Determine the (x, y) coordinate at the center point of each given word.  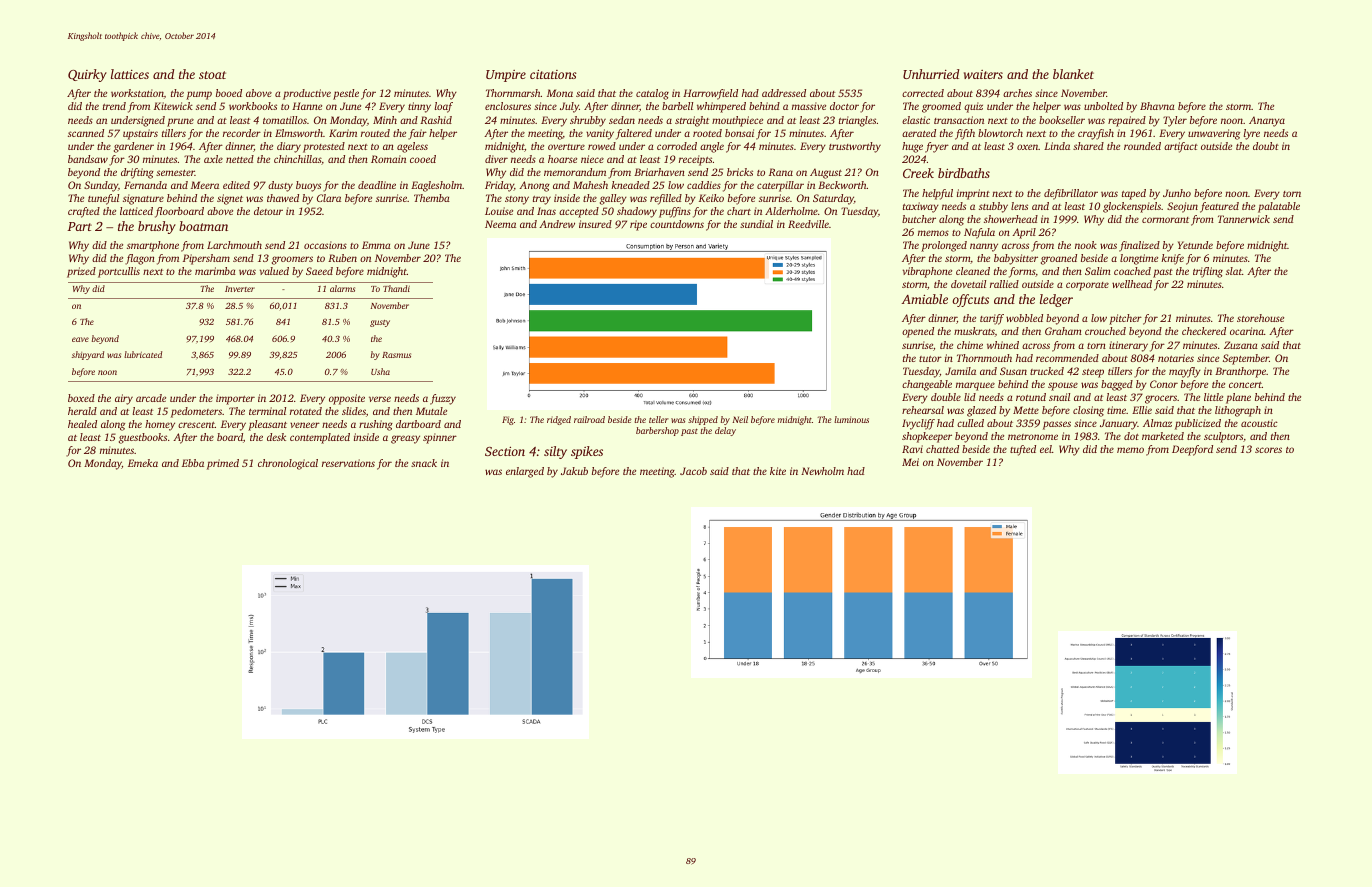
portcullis (119, 272)
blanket (1073, 74)
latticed (136, 211)
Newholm (822, 471)
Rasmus (396, 355)
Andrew (557, 224)
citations (553, 74)
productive (307, 94)
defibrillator (1071, 194)
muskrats (974, 331)
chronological (288, 464)
